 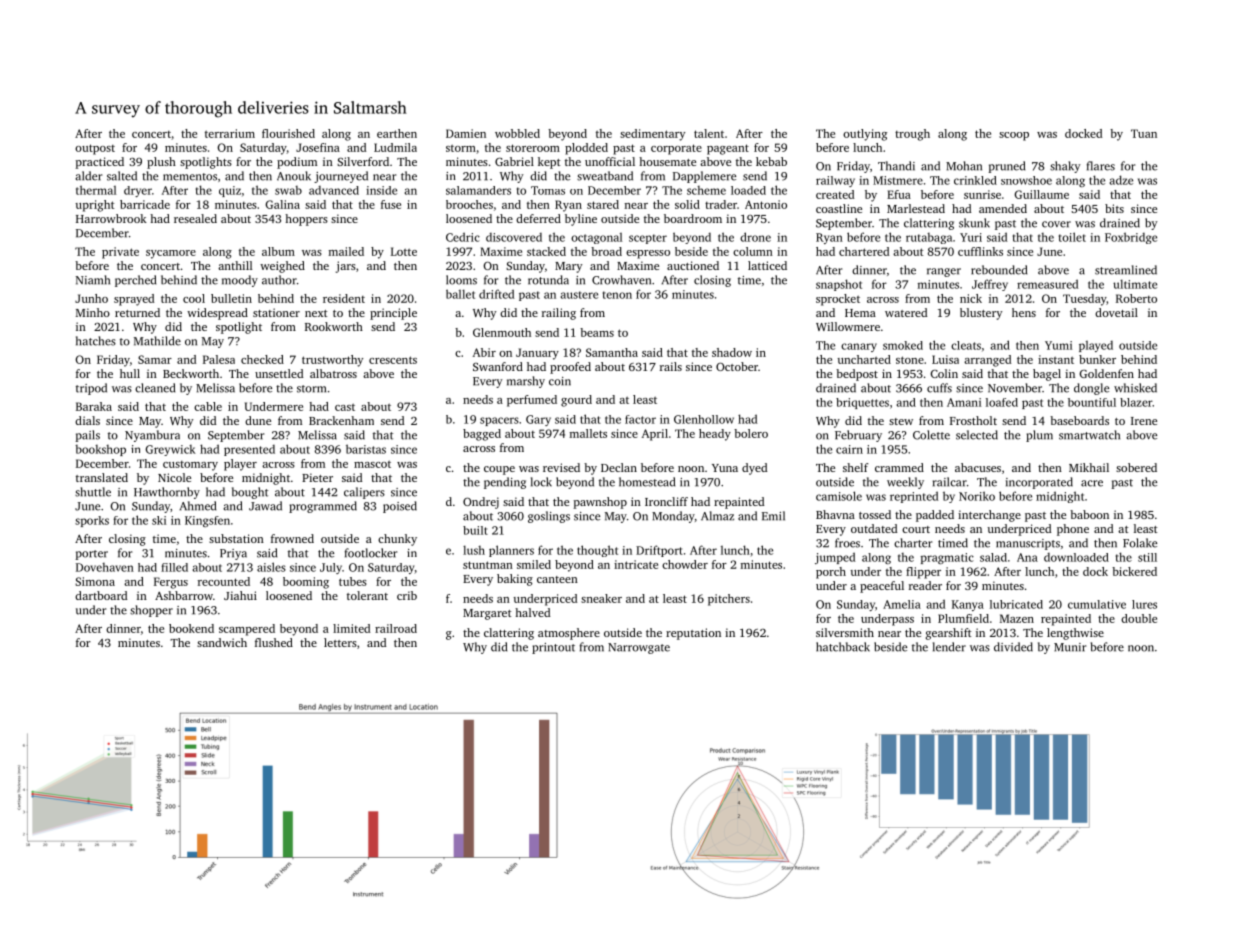 What do you see at coordinates (517, 133) in the screenshot?
I see `wobbled` at bounding box center [517, 133].
